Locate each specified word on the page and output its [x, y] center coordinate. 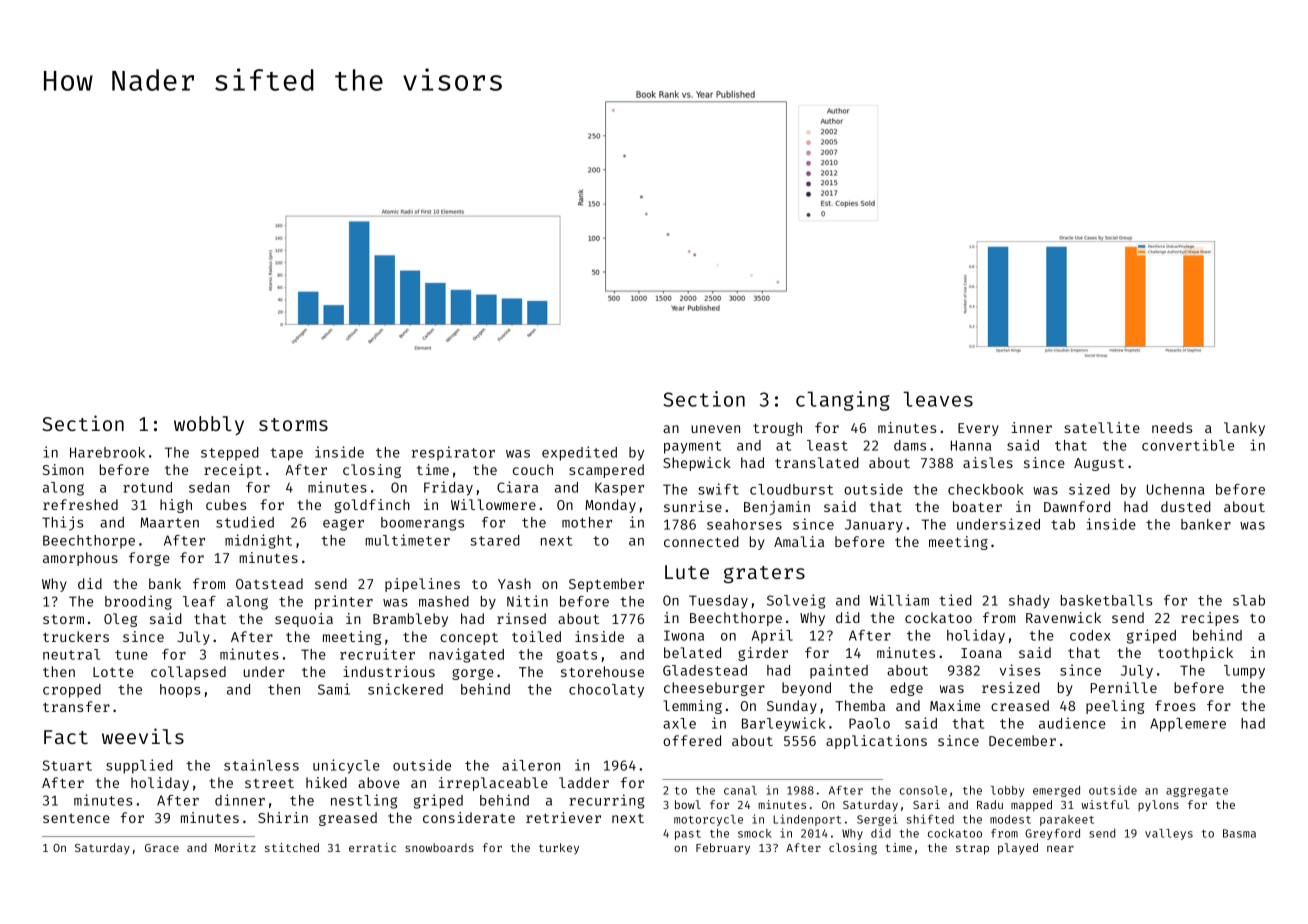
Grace [162, 848]
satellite [1102, 427]
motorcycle [708, 820]
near [1060, 848]
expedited [579, 453]
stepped [230, 454]
